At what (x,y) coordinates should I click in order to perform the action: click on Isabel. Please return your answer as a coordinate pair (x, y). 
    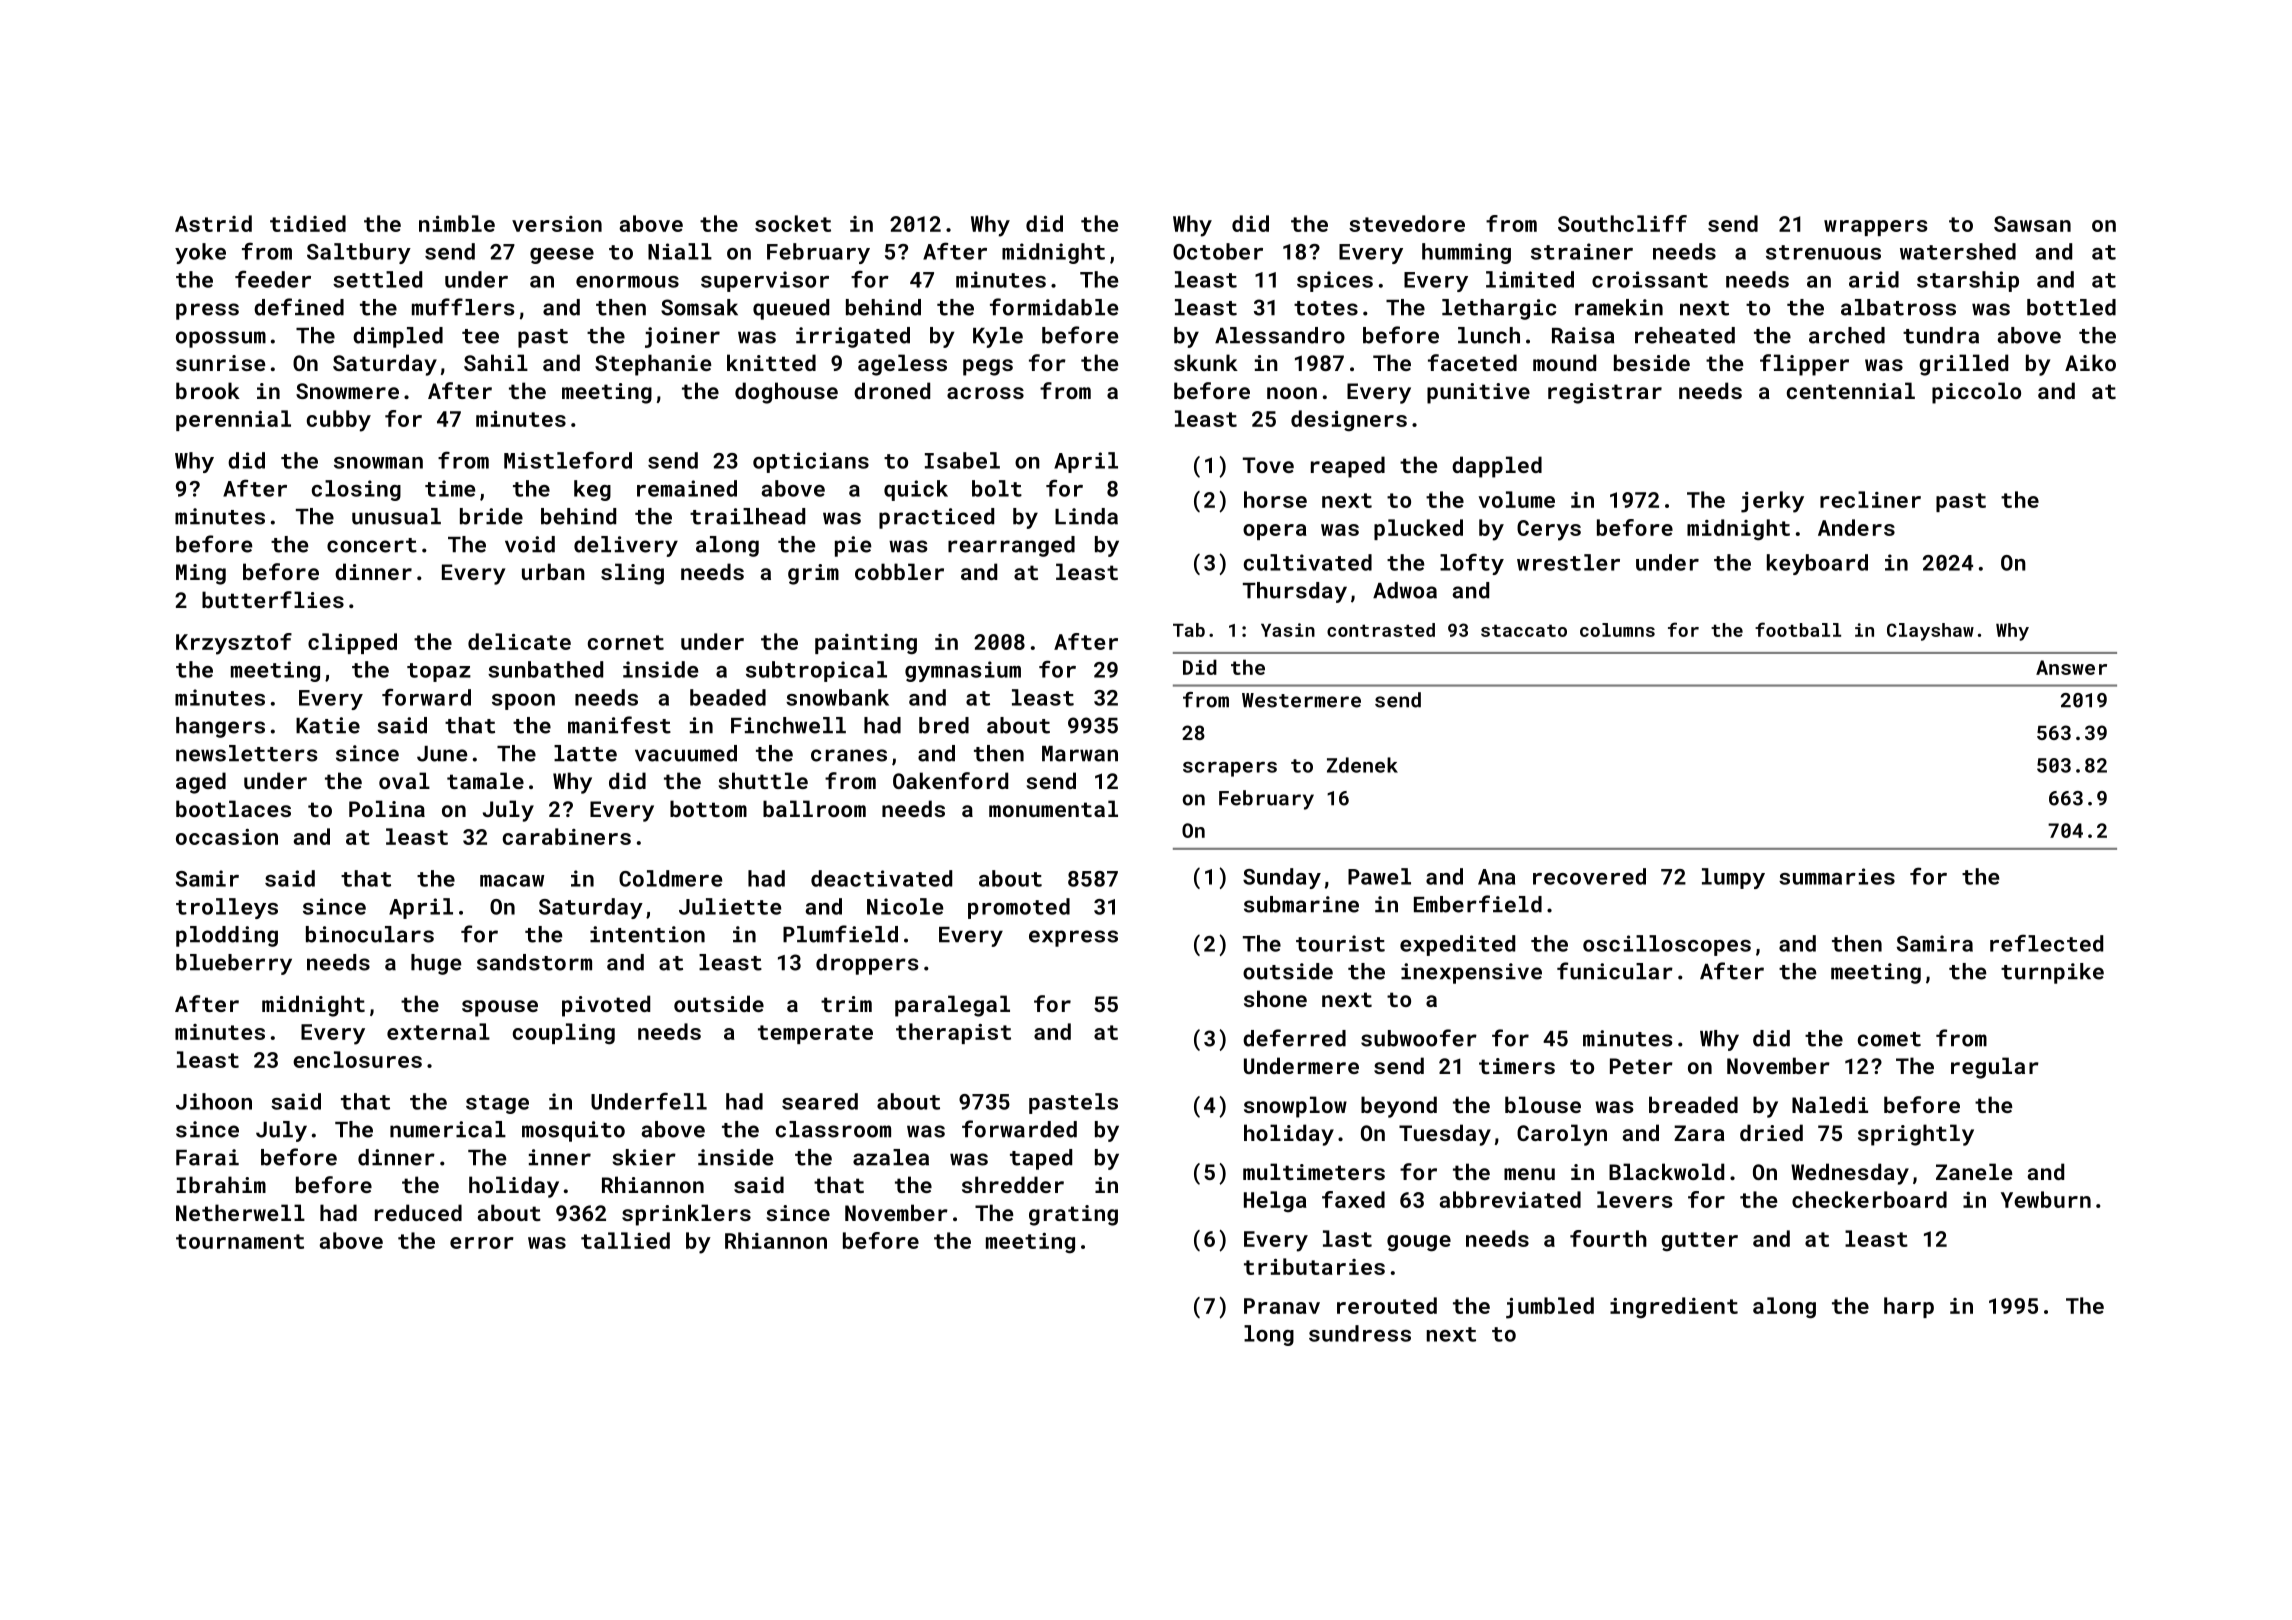
    Looking at the image, I should click on (962, 460).
